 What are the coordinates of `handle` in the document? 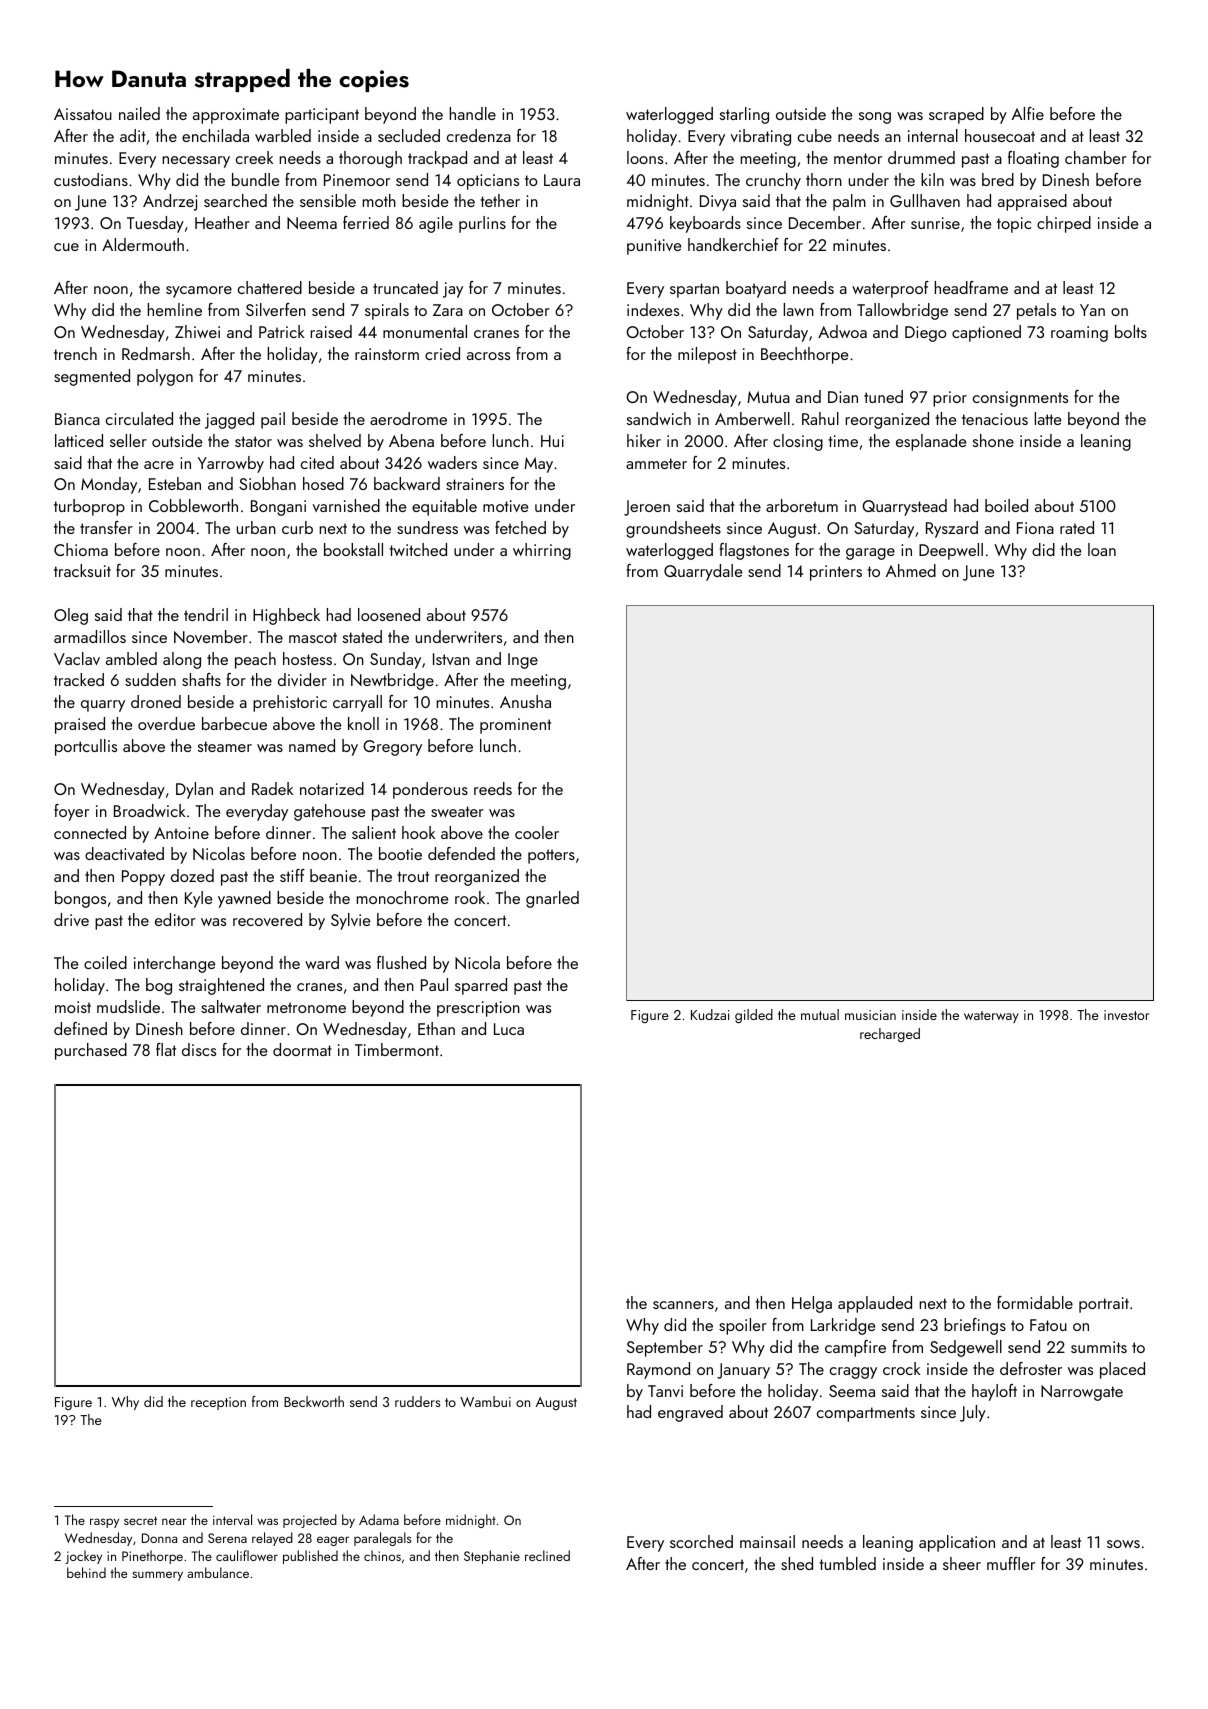 It's located at (473, 113).
